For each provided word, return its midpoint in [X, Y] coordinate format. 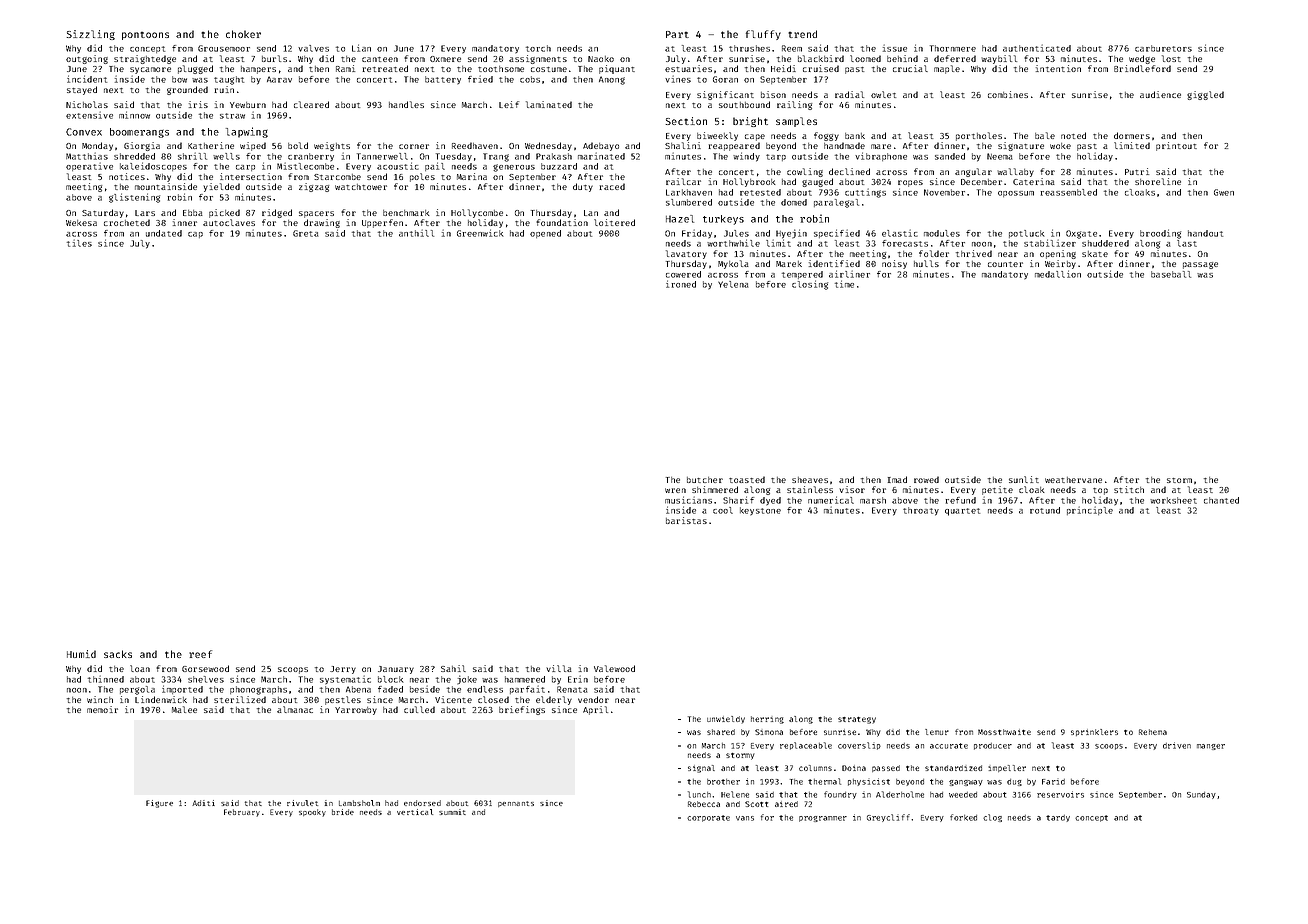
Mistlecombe [305, 166]
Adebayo [601, 146]
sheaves [810, 480]
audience [1160, 94]
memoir [102, 709]
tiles [79, 243]
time [844, 284]
